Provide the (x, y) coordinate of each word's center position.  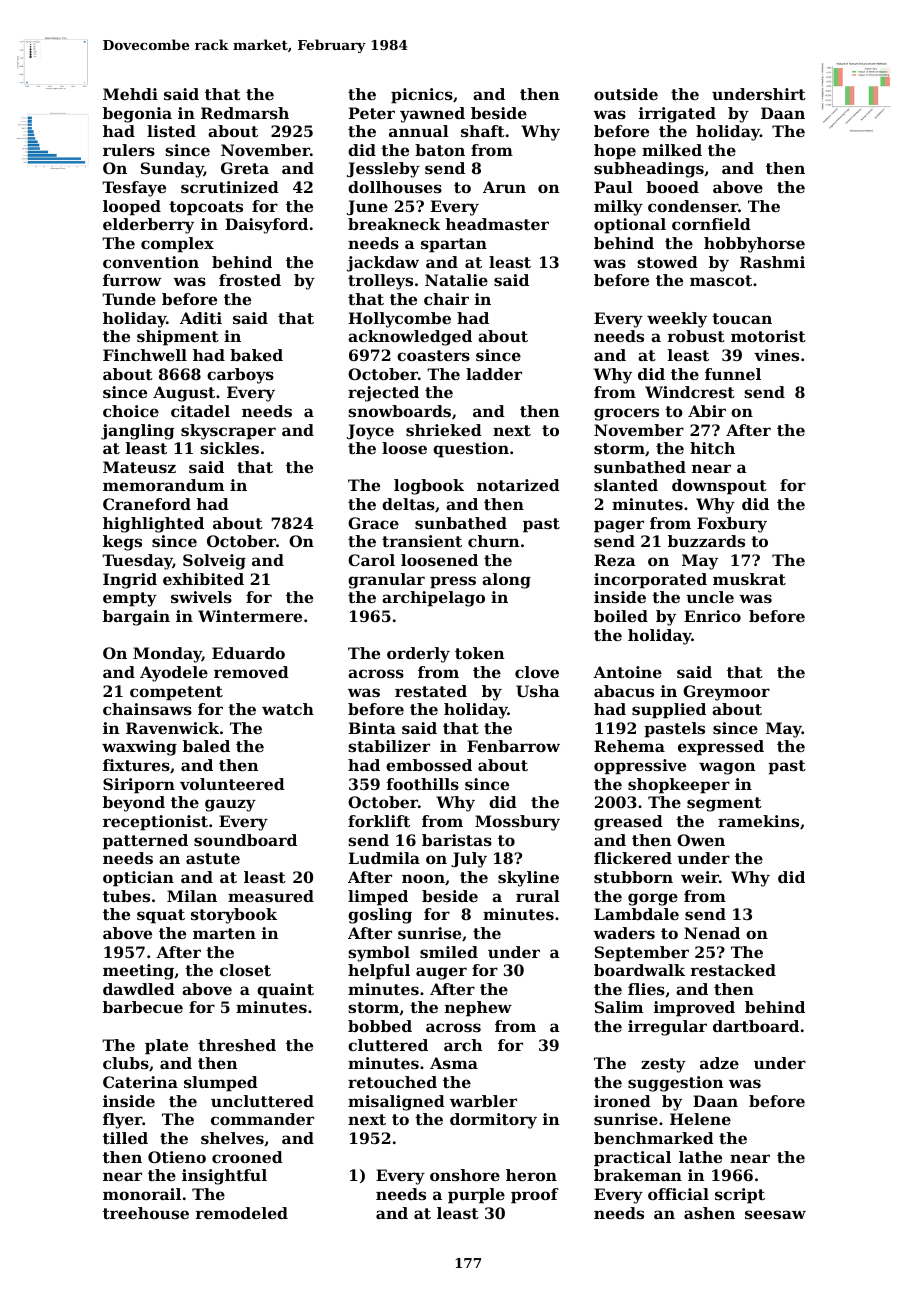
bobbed (380, 1026)
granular (386, 581)
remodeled (242, 1213)
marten (224, 933)
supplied (669, 711)
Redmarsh (245, 113)
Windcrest (690, 392)
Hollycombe (400, 320)
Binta (372, 728)
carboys (240, 376)
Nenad (712, 933)
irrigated (677, 115)
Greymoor (726, 693)
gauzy (230, 805)
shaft (483, 131)
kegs (122, 543)
